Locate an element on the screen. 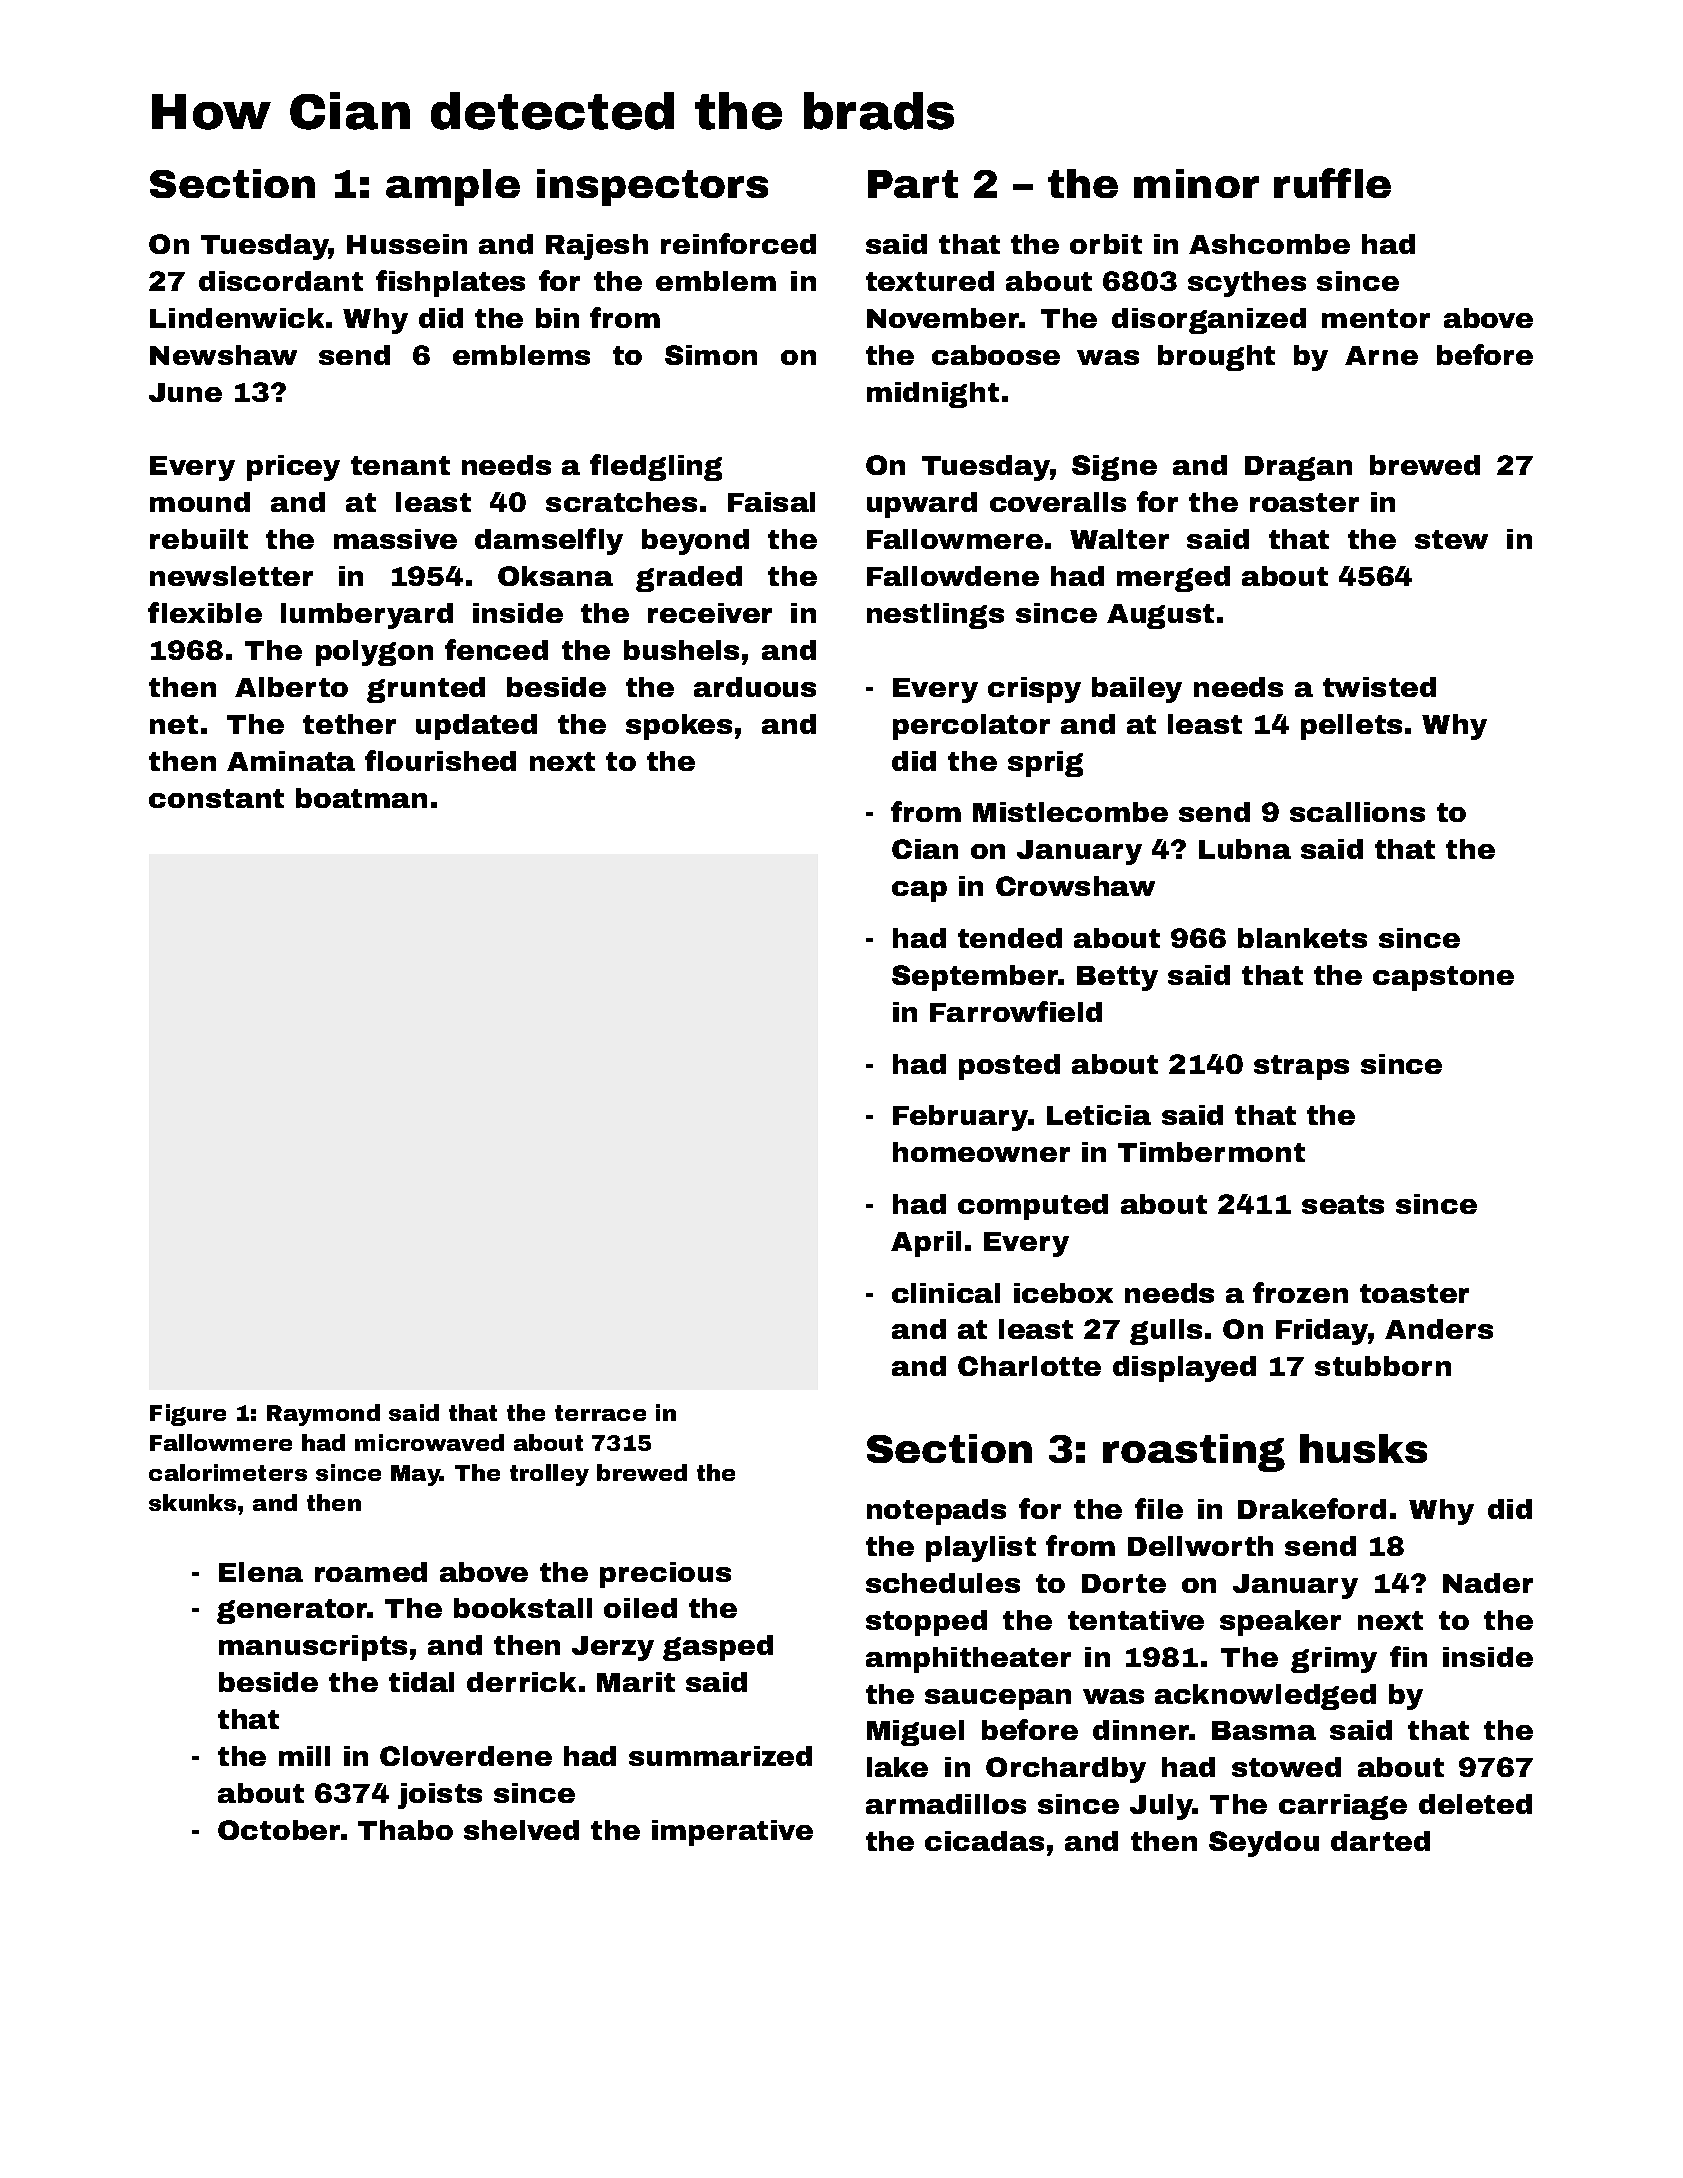 This screenshot has width=1683, height=2178. ruffle is located at coordinates (1332, 183).
